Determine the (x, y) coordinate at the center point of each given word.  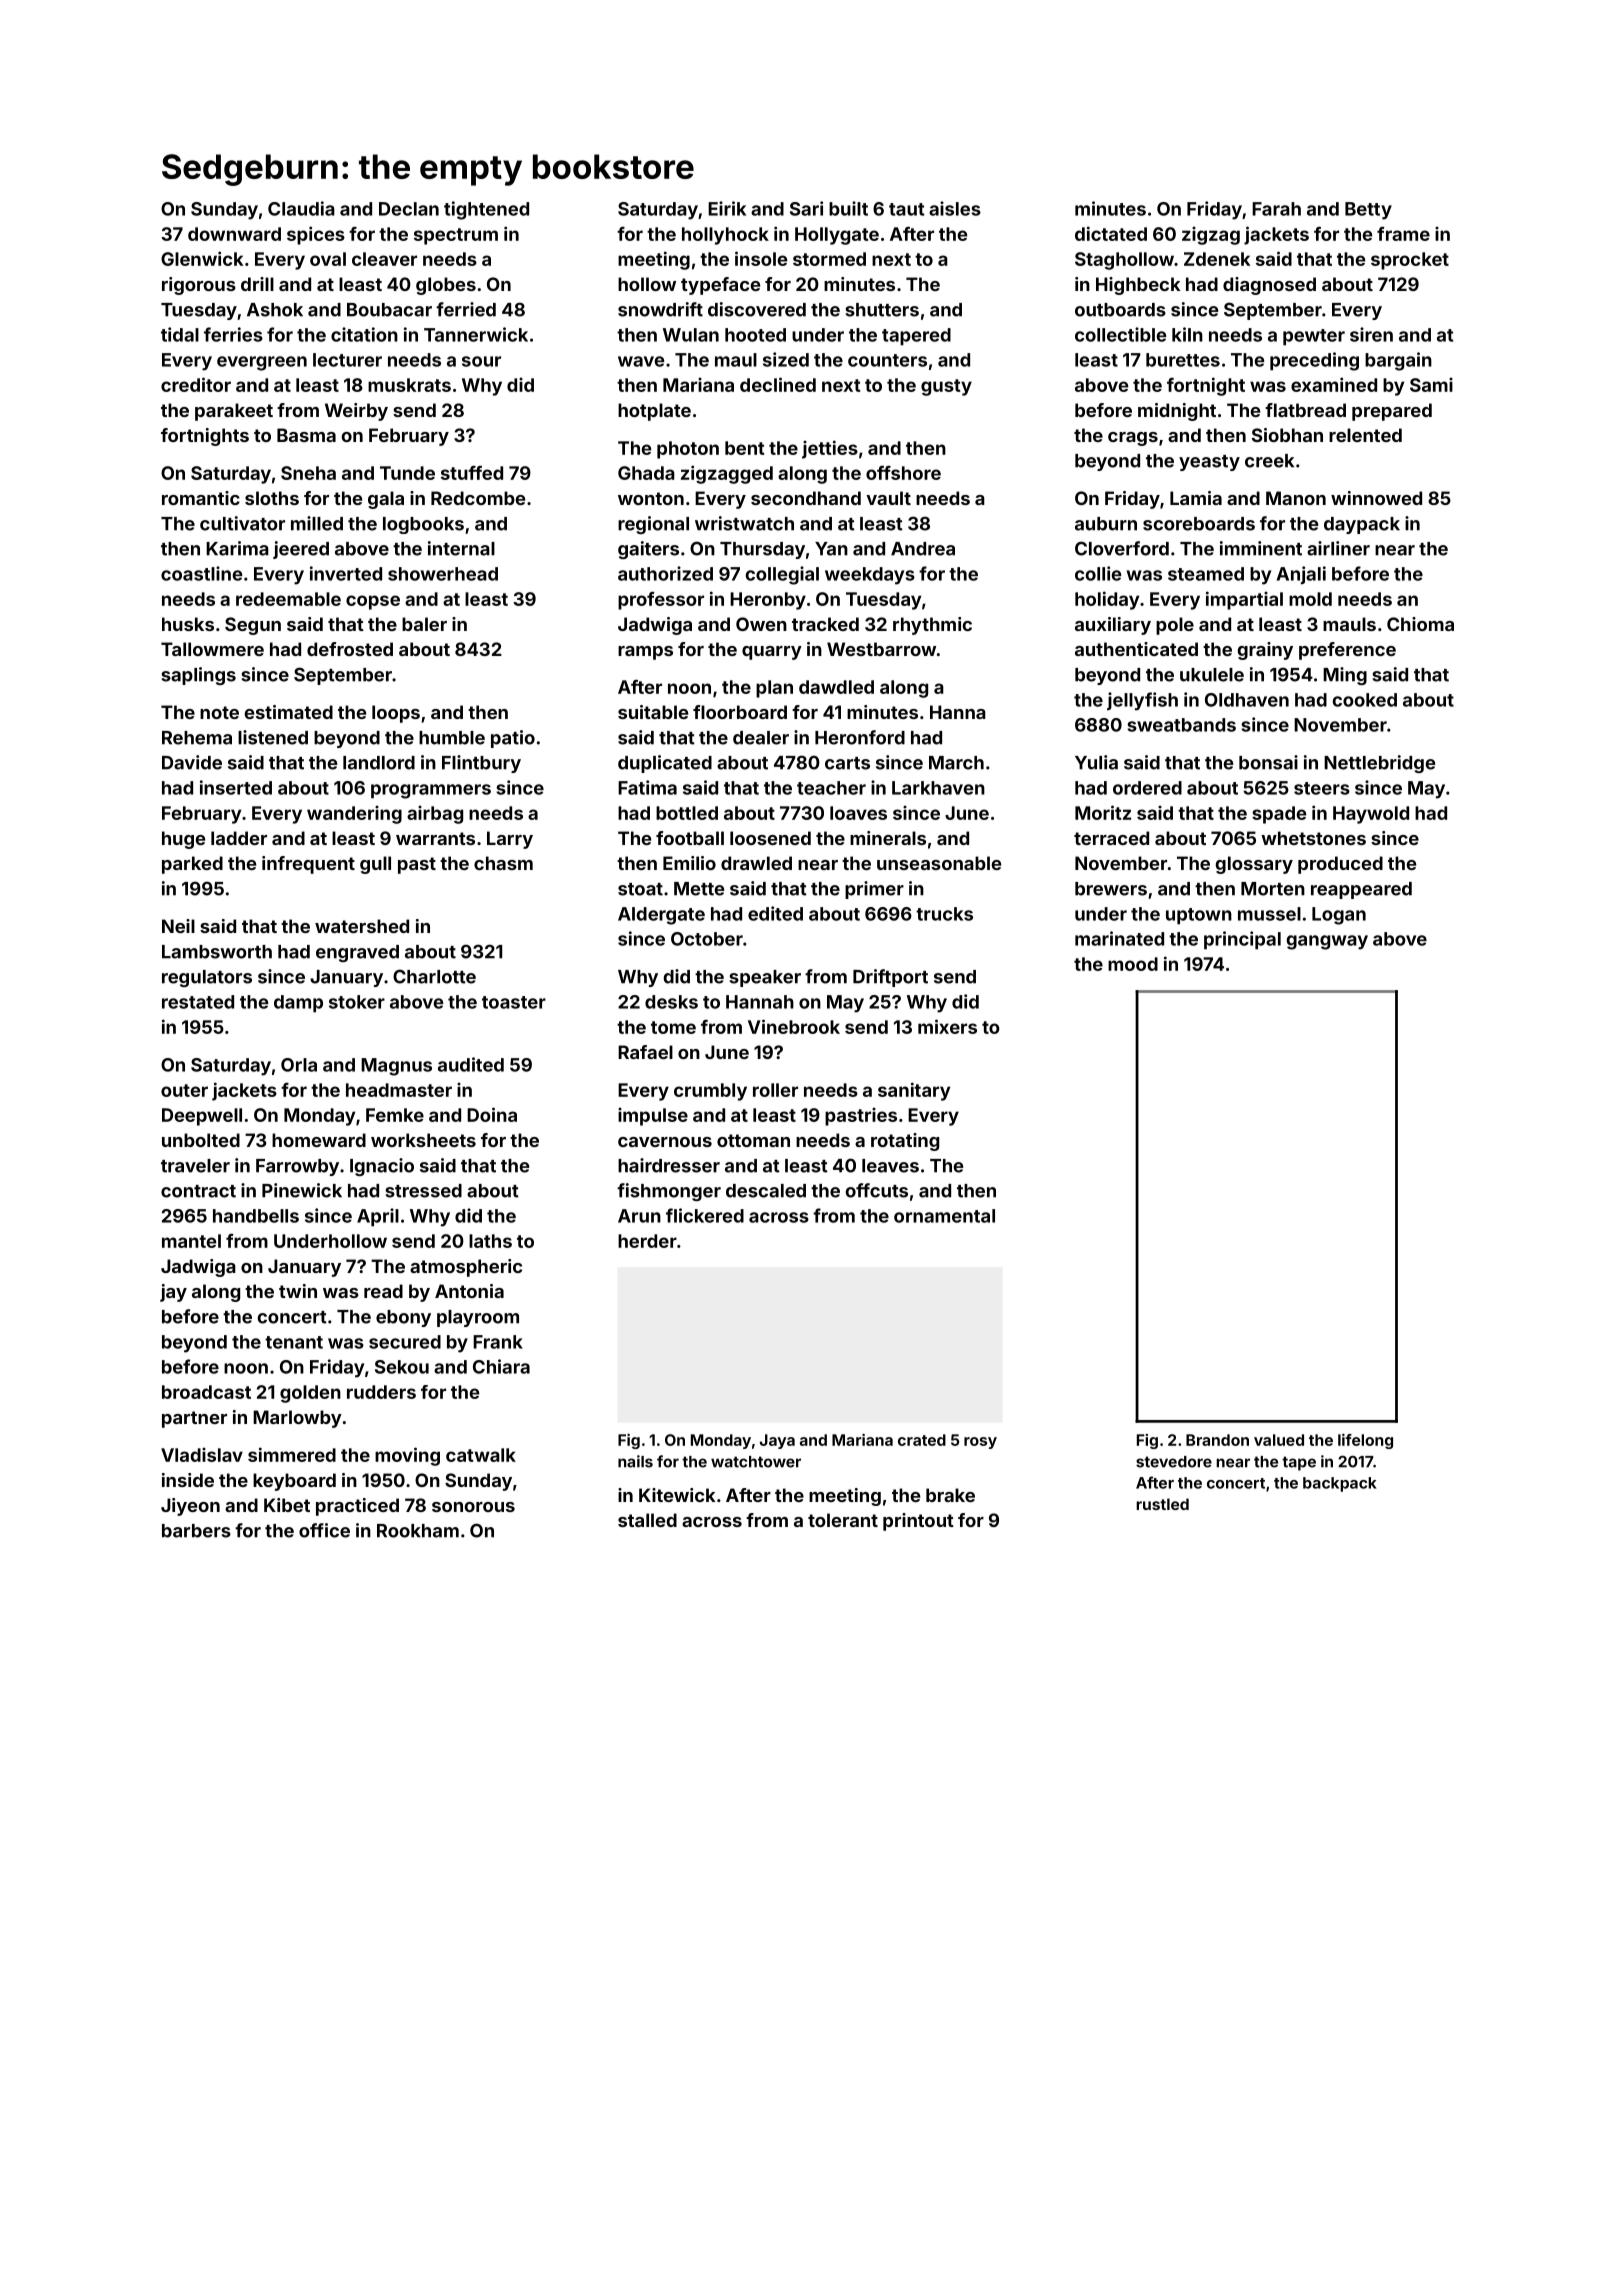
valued (1279, 1440)
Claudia (301, 208)
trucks (944, 914)
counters (887, 360)
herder (647, 1241)
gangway (1327, 942)
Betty (1368, 211)
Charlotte (434, 976)
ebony (403, 1318)
